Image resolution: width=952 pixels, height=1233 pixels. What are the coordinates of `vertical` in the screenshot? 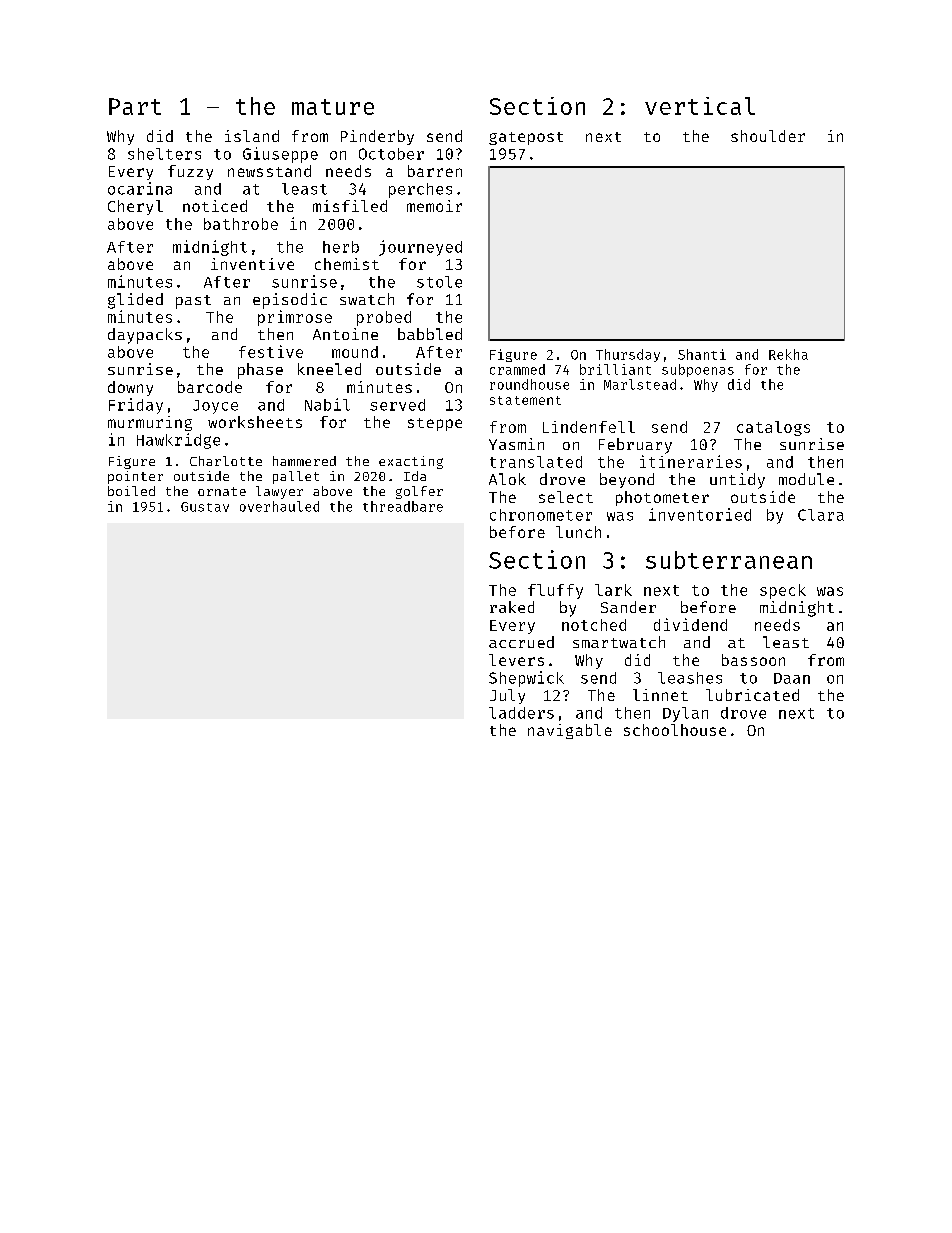 It's located at (700, 106).
